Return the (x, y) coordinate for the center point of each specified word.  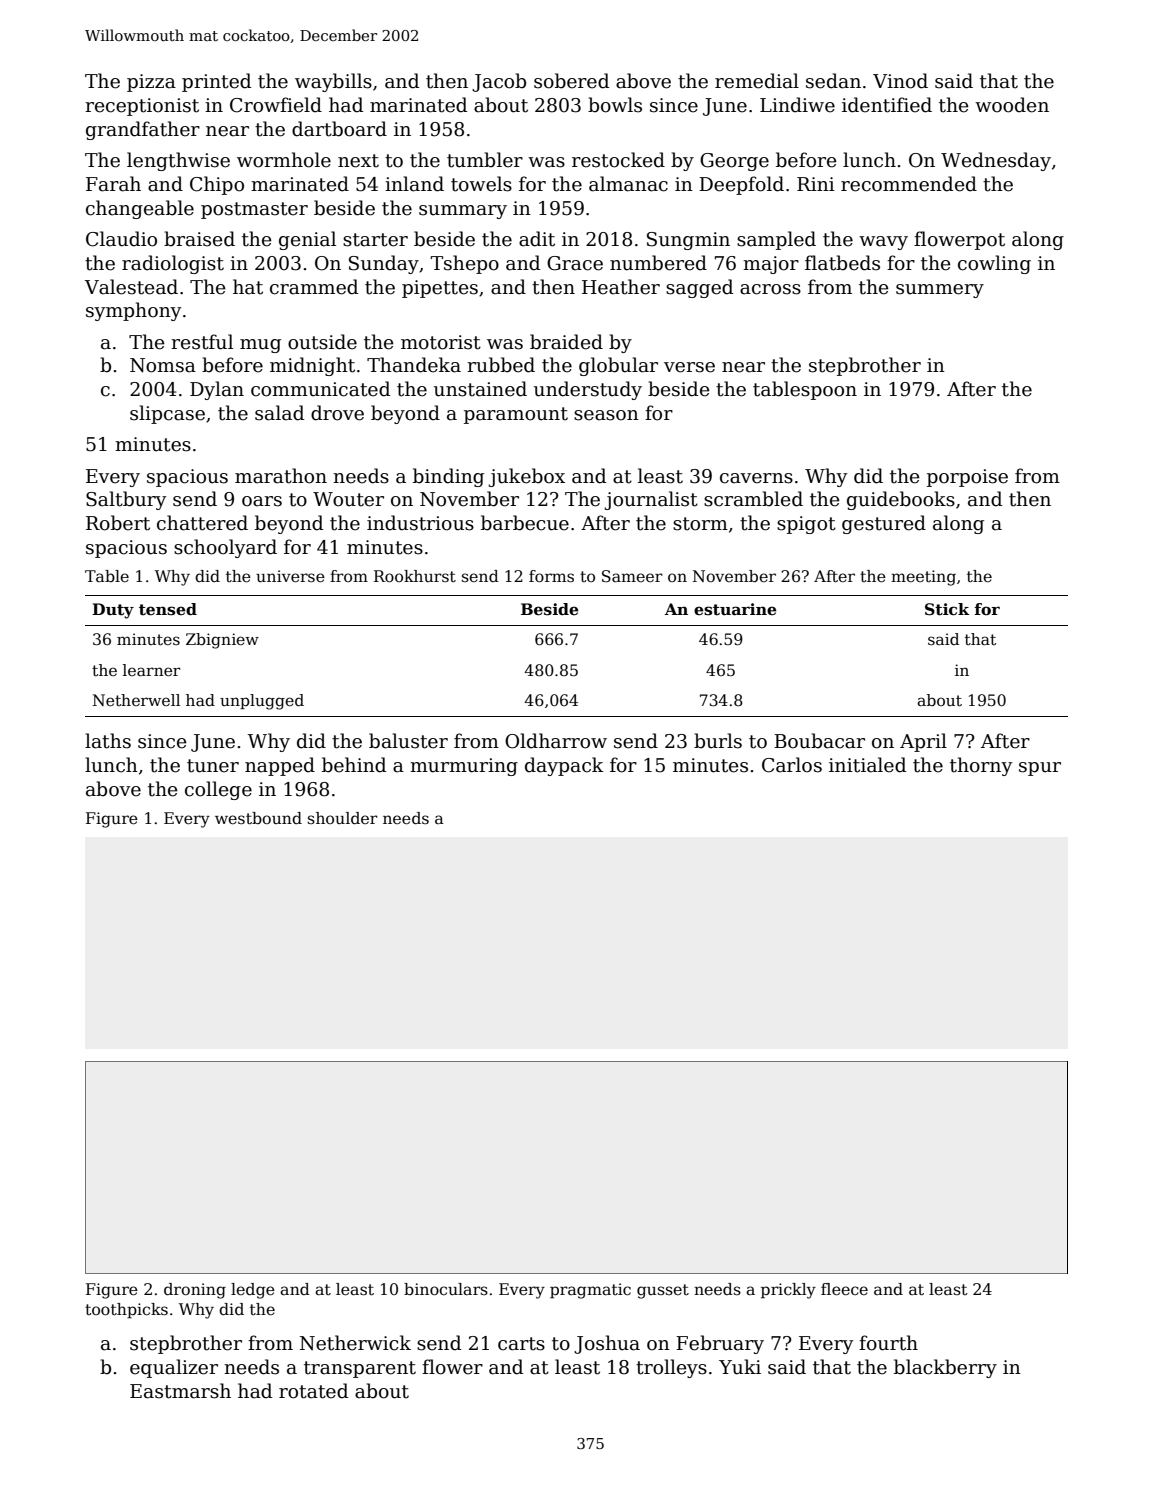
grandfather (143, 130)
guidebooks (901, 500)
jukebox (527, 477)
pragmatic (590, 1291)
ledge (253, 1291)
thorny (981, 766)
